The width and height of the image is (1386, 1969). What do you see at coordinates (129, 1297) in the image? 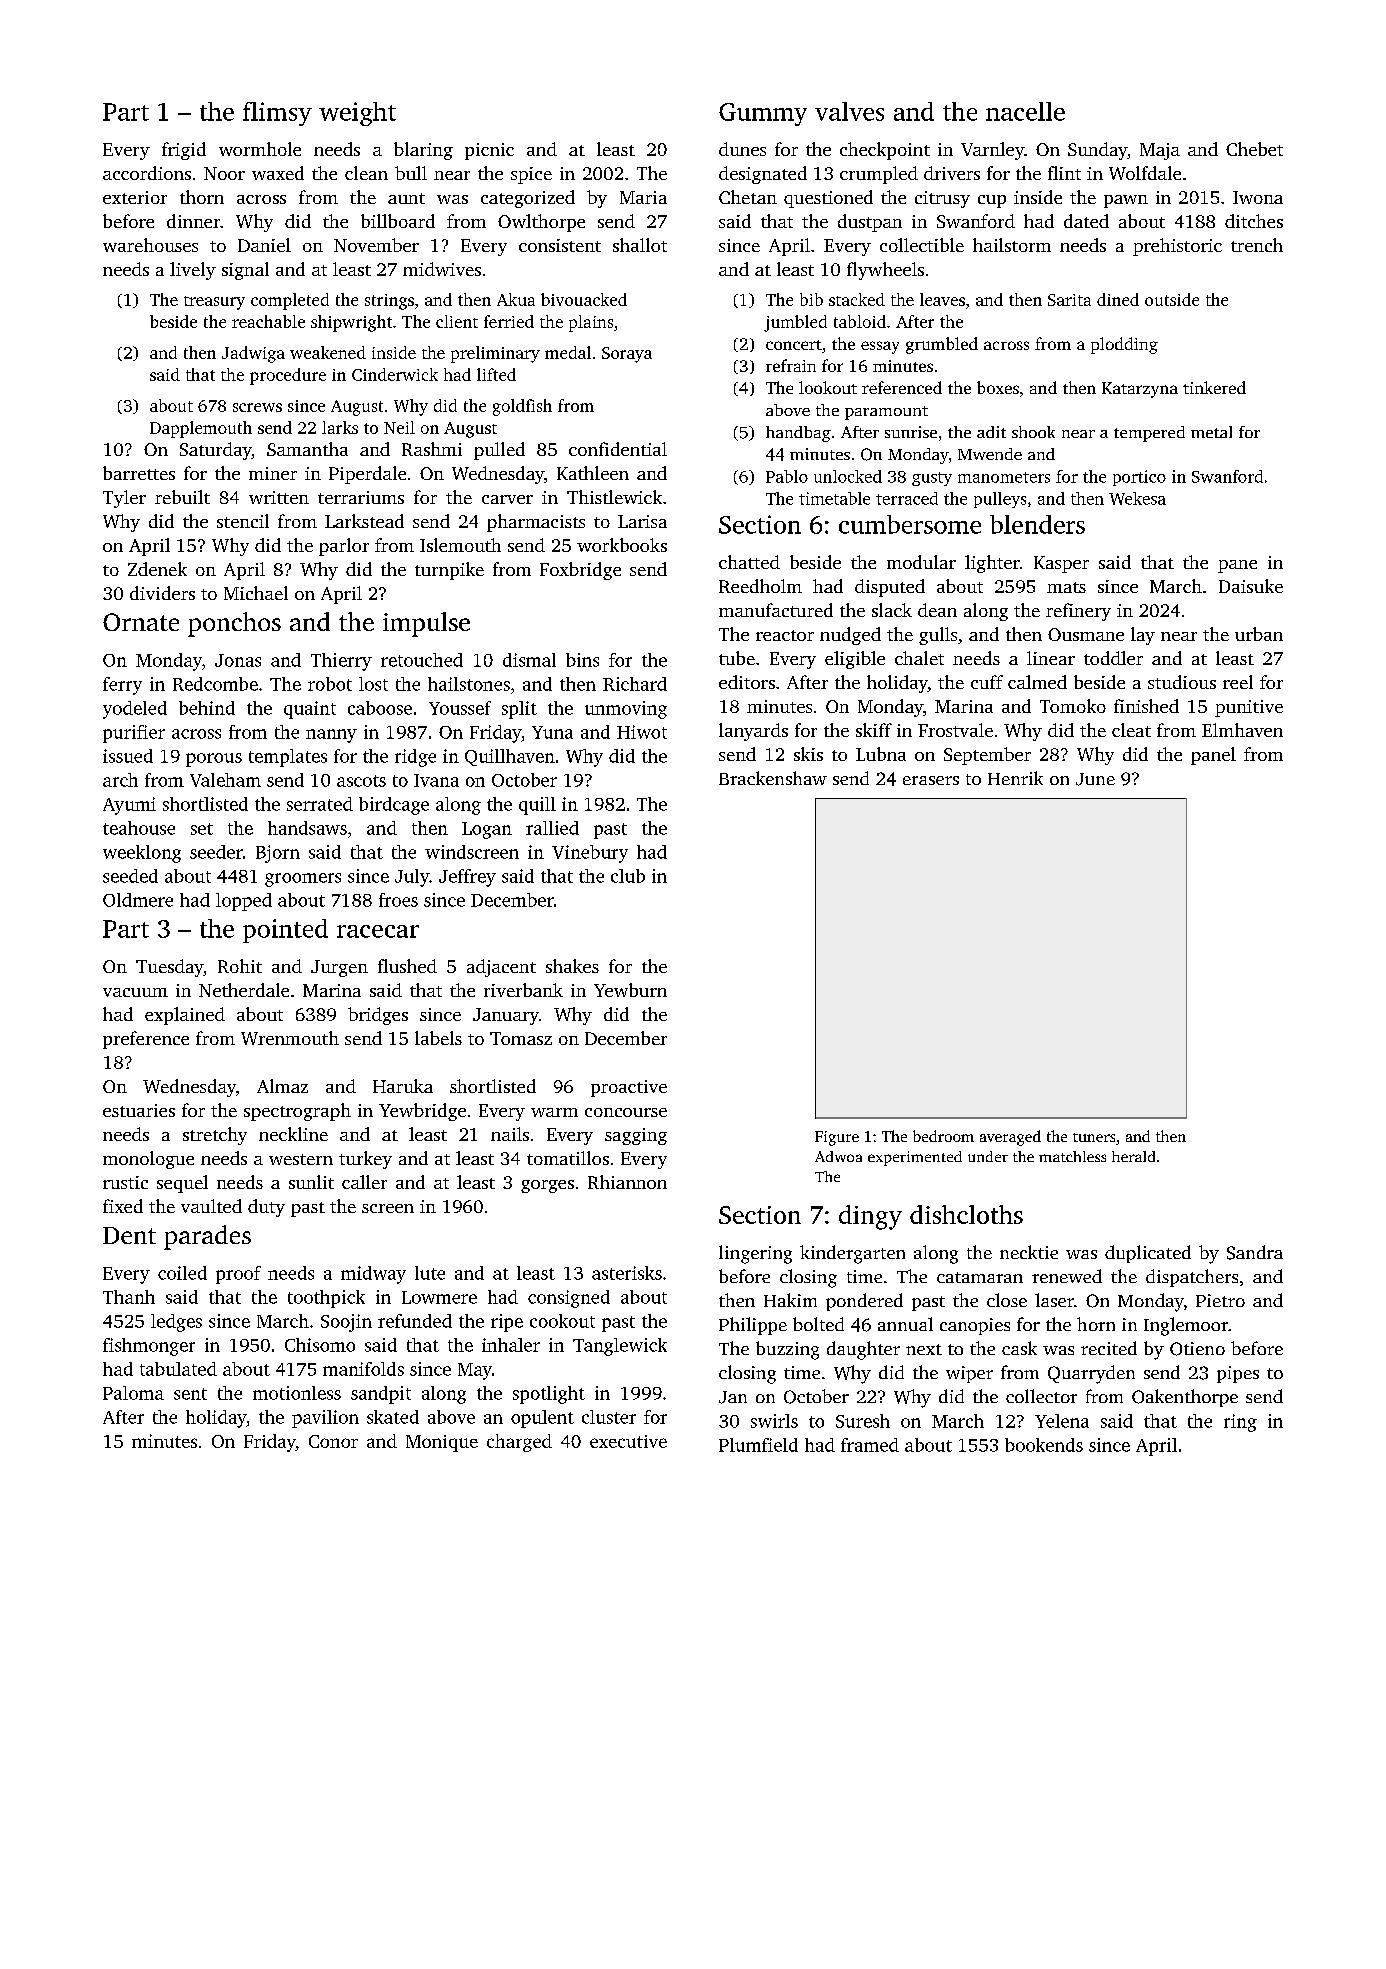
I see `Thanh` at bounding box center [129, 1297].
